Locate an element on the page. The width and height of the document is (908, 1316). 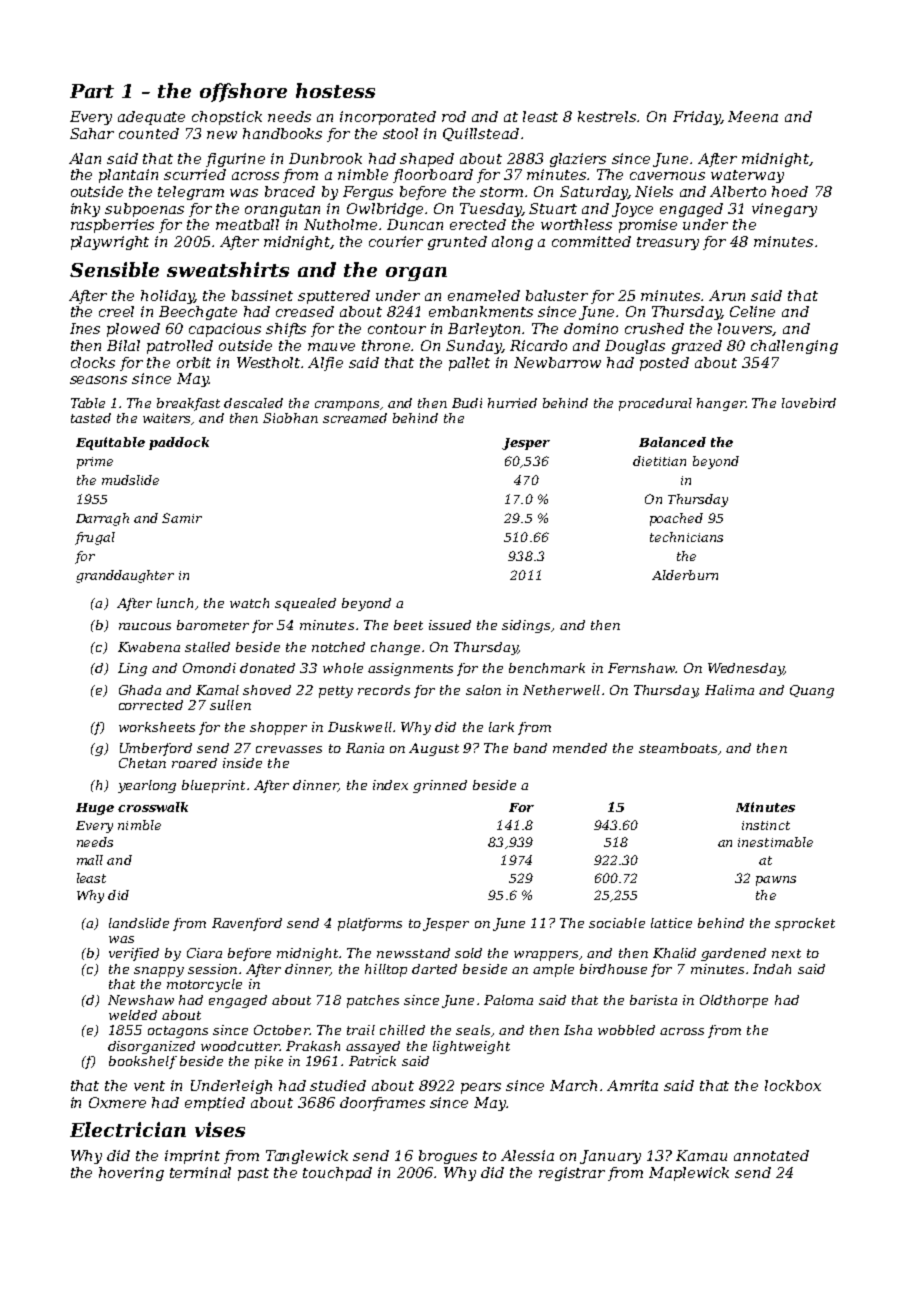
Sensible is located at coordinates (114, 269).
